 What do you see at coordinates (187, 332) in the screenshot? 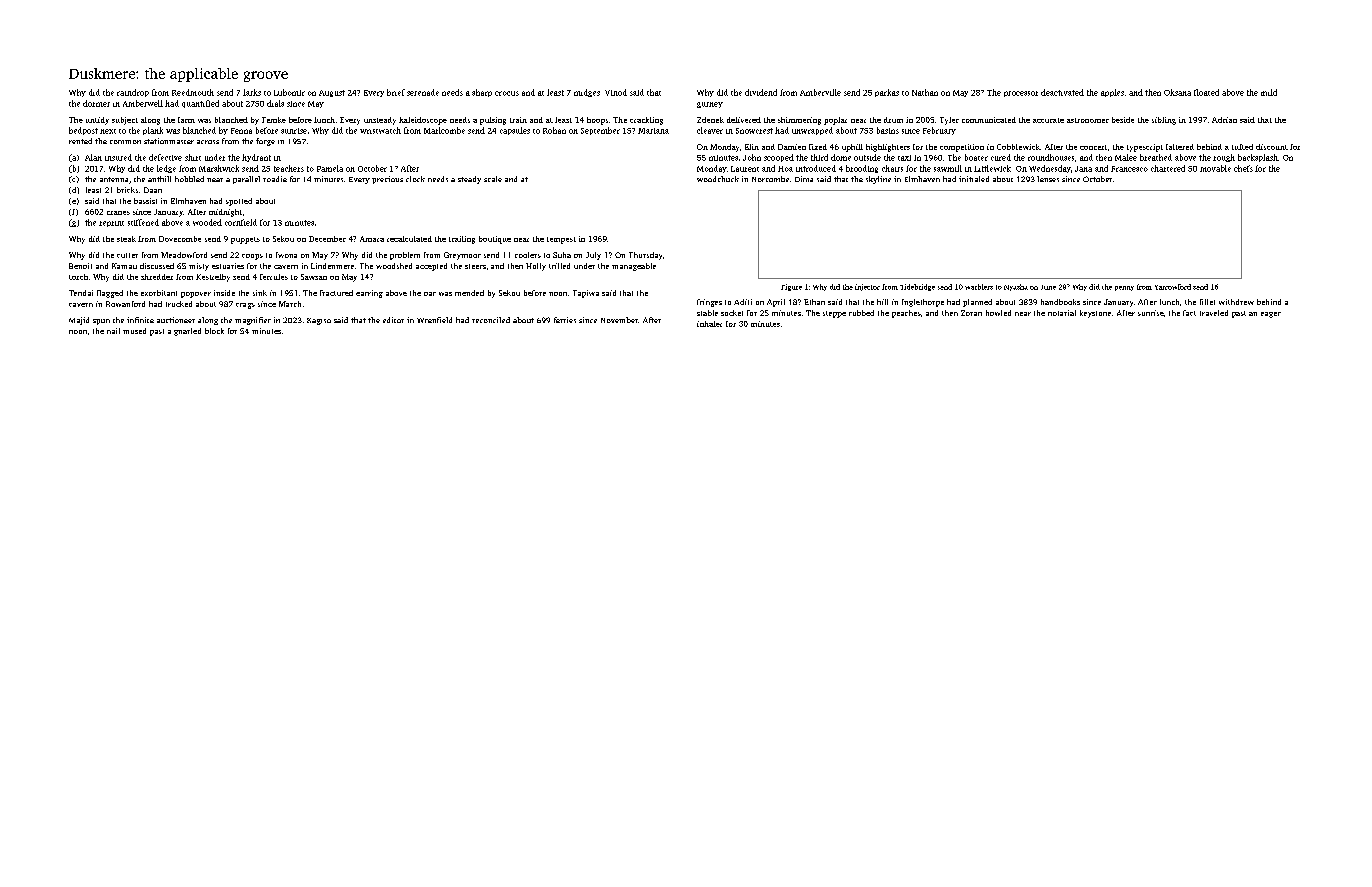
I see `gnarled` at bounding box center [187, 332].
